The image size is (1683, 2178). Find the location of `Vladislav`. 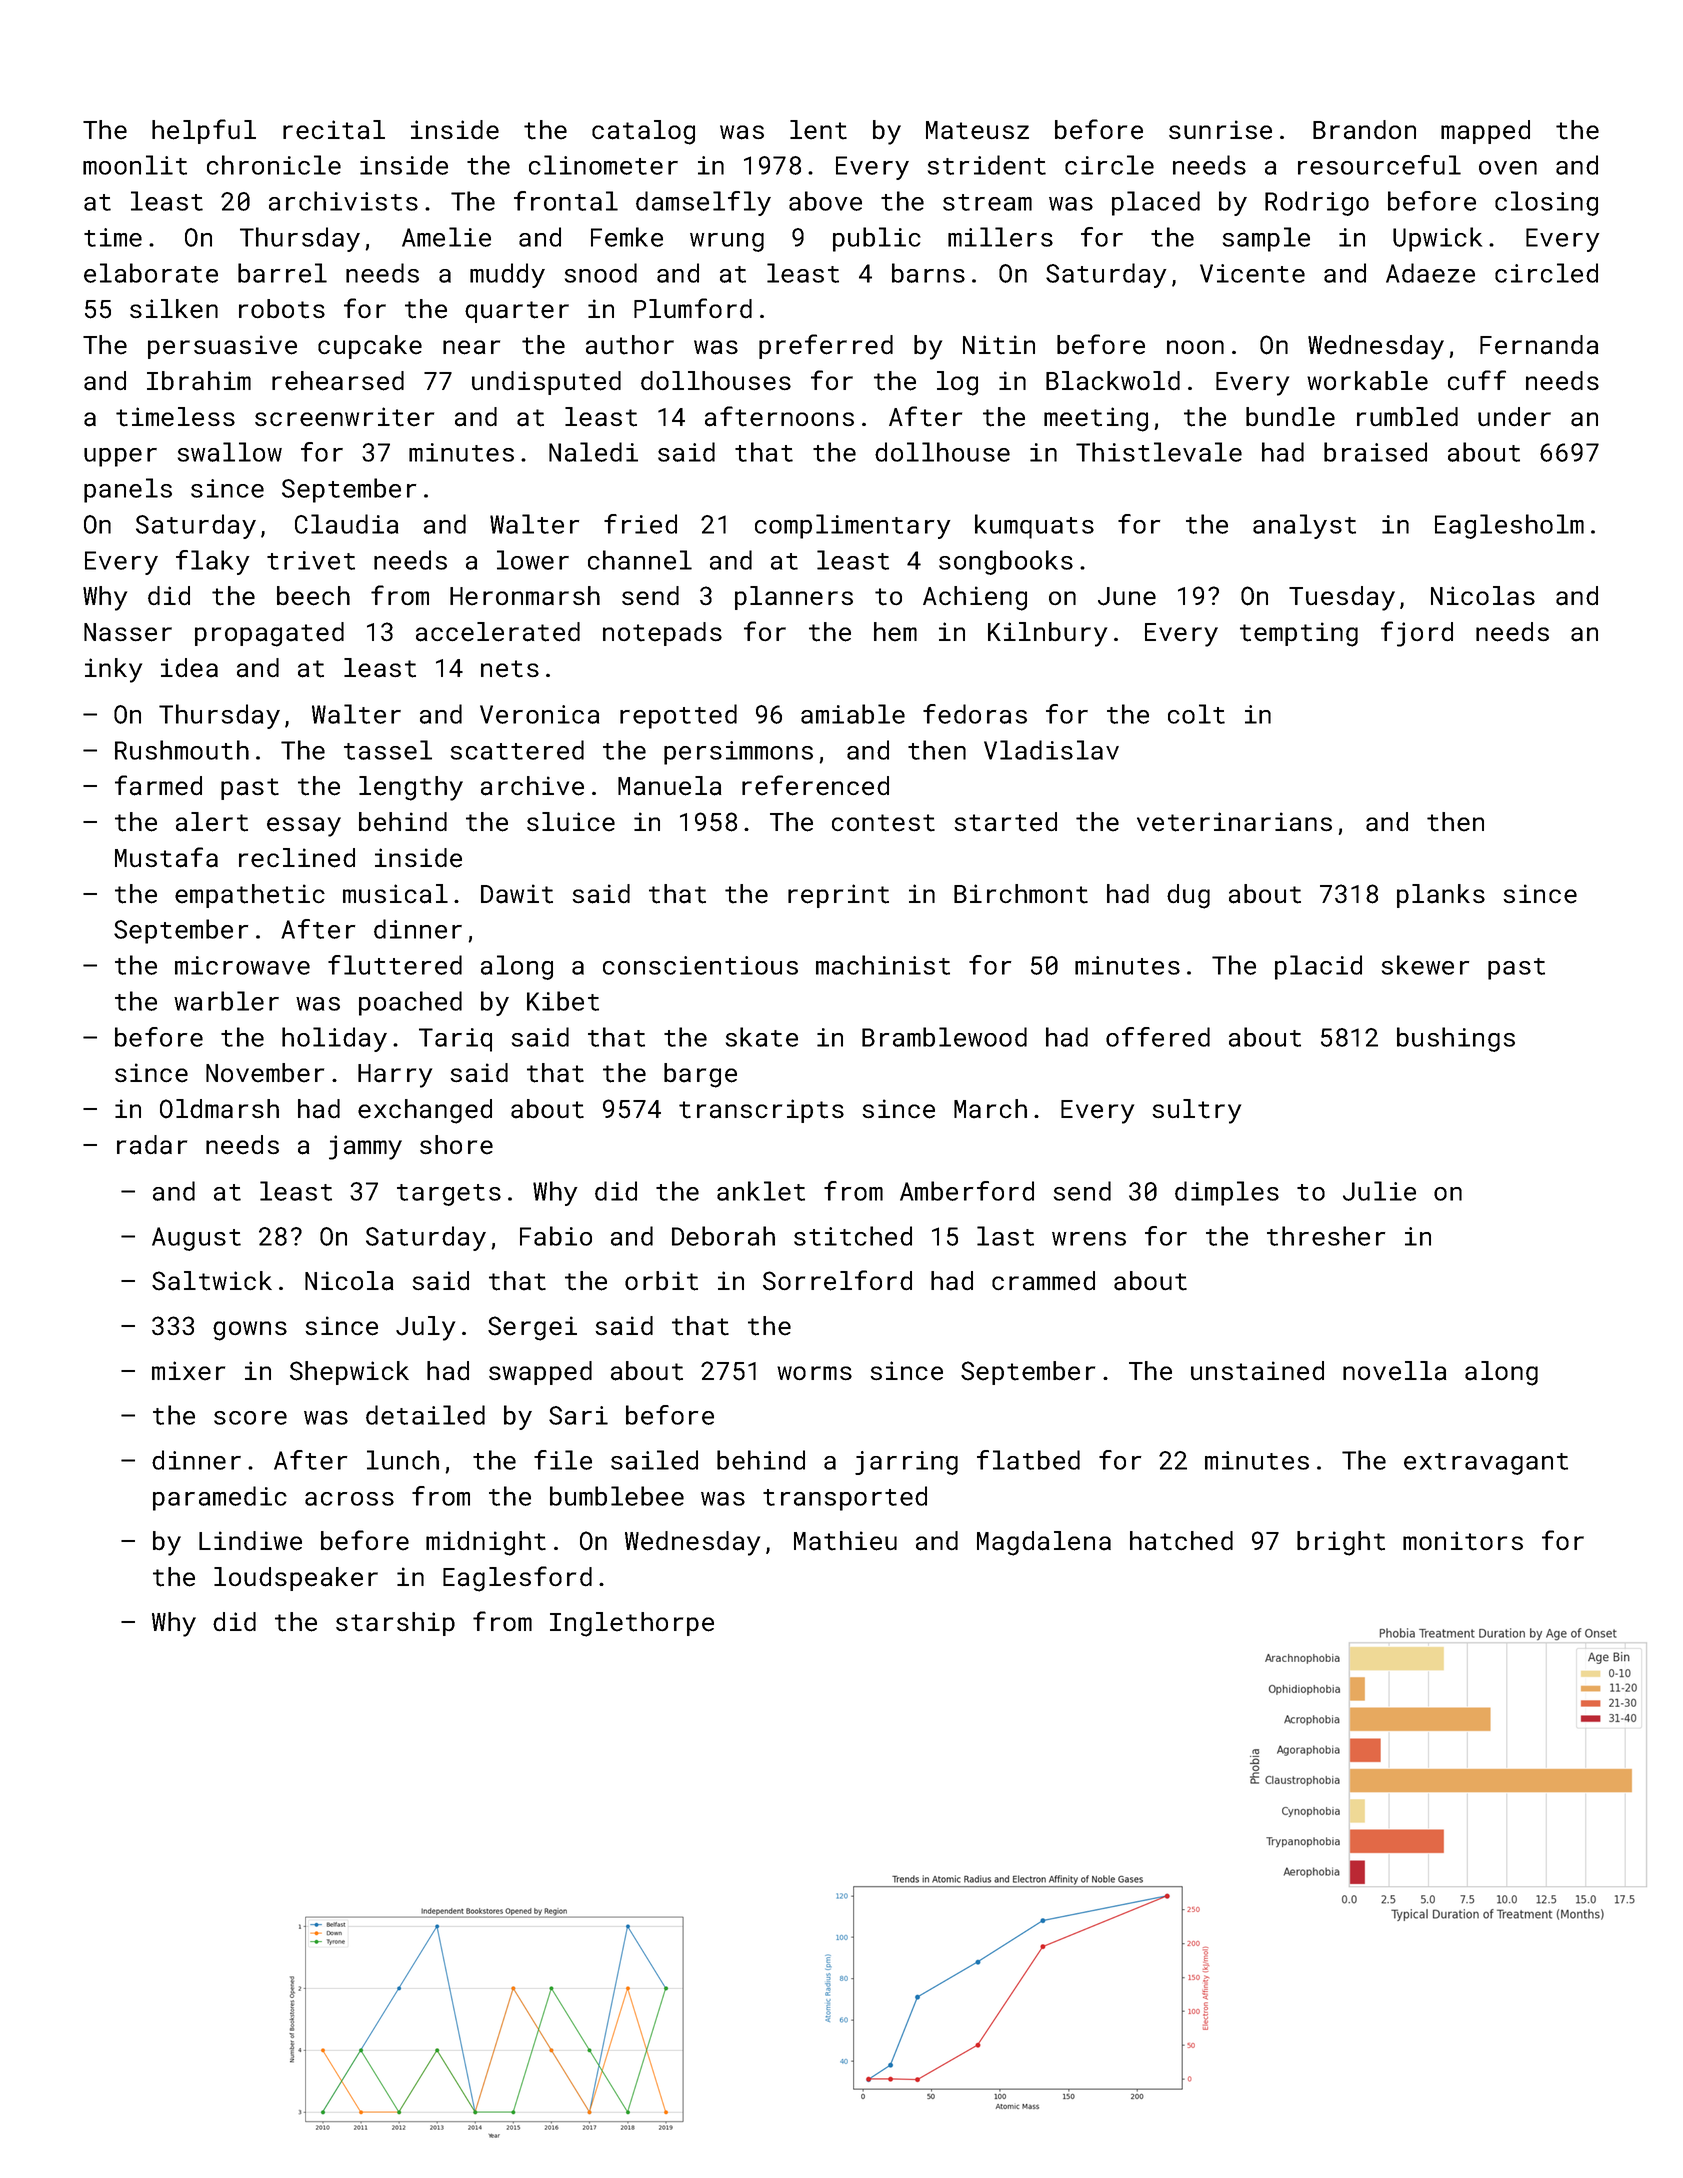

Vladislav is located at coordinates (1051, 750).
